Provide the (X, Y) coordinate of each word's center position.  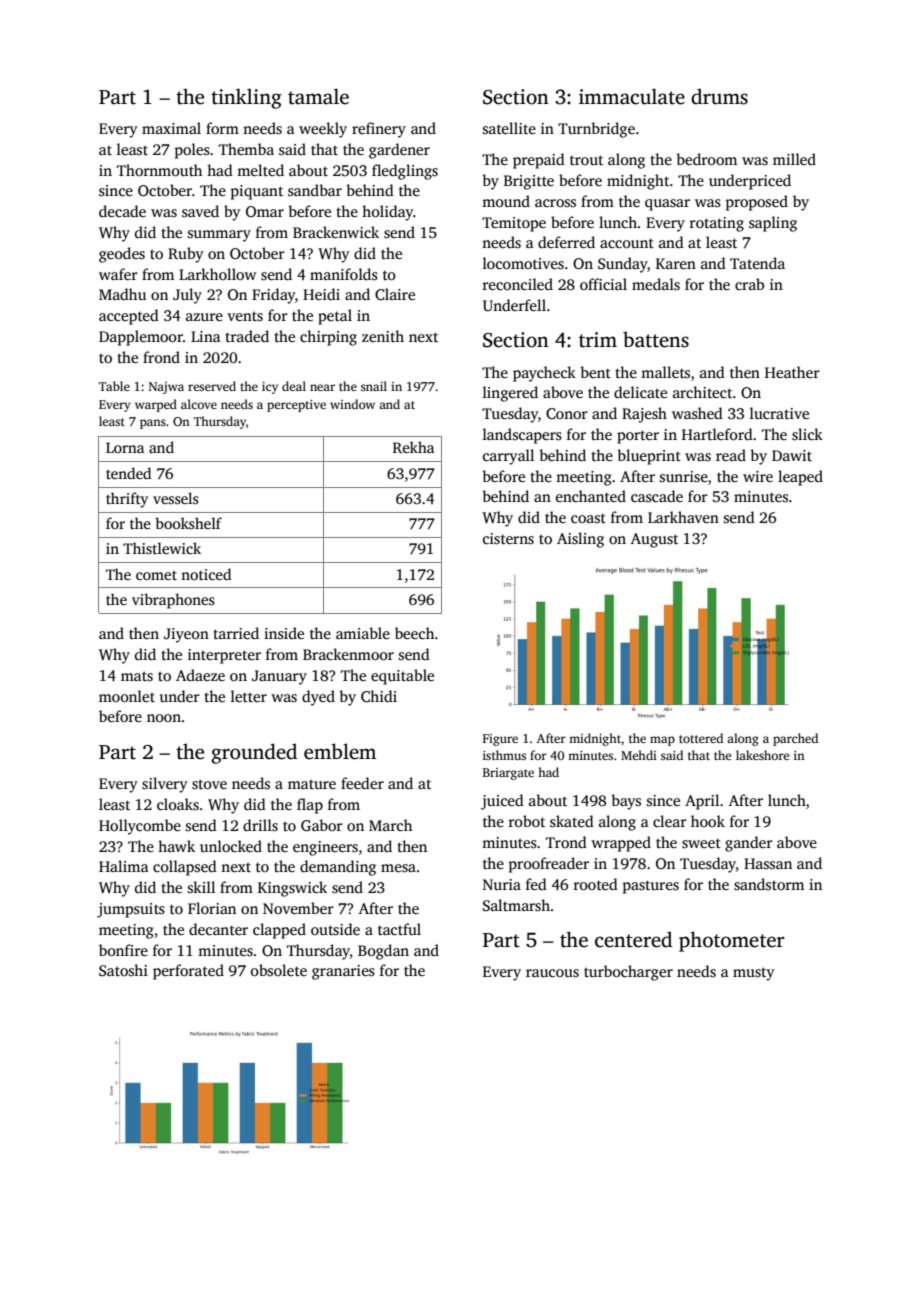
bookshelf (188, 523)
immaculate (632, 96)
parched (795, 739)
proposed (757, 203)
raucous (552, 973)
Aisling (580, 540)
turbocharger (628, 973)
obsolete (279, 970)
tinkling (246, 98)
